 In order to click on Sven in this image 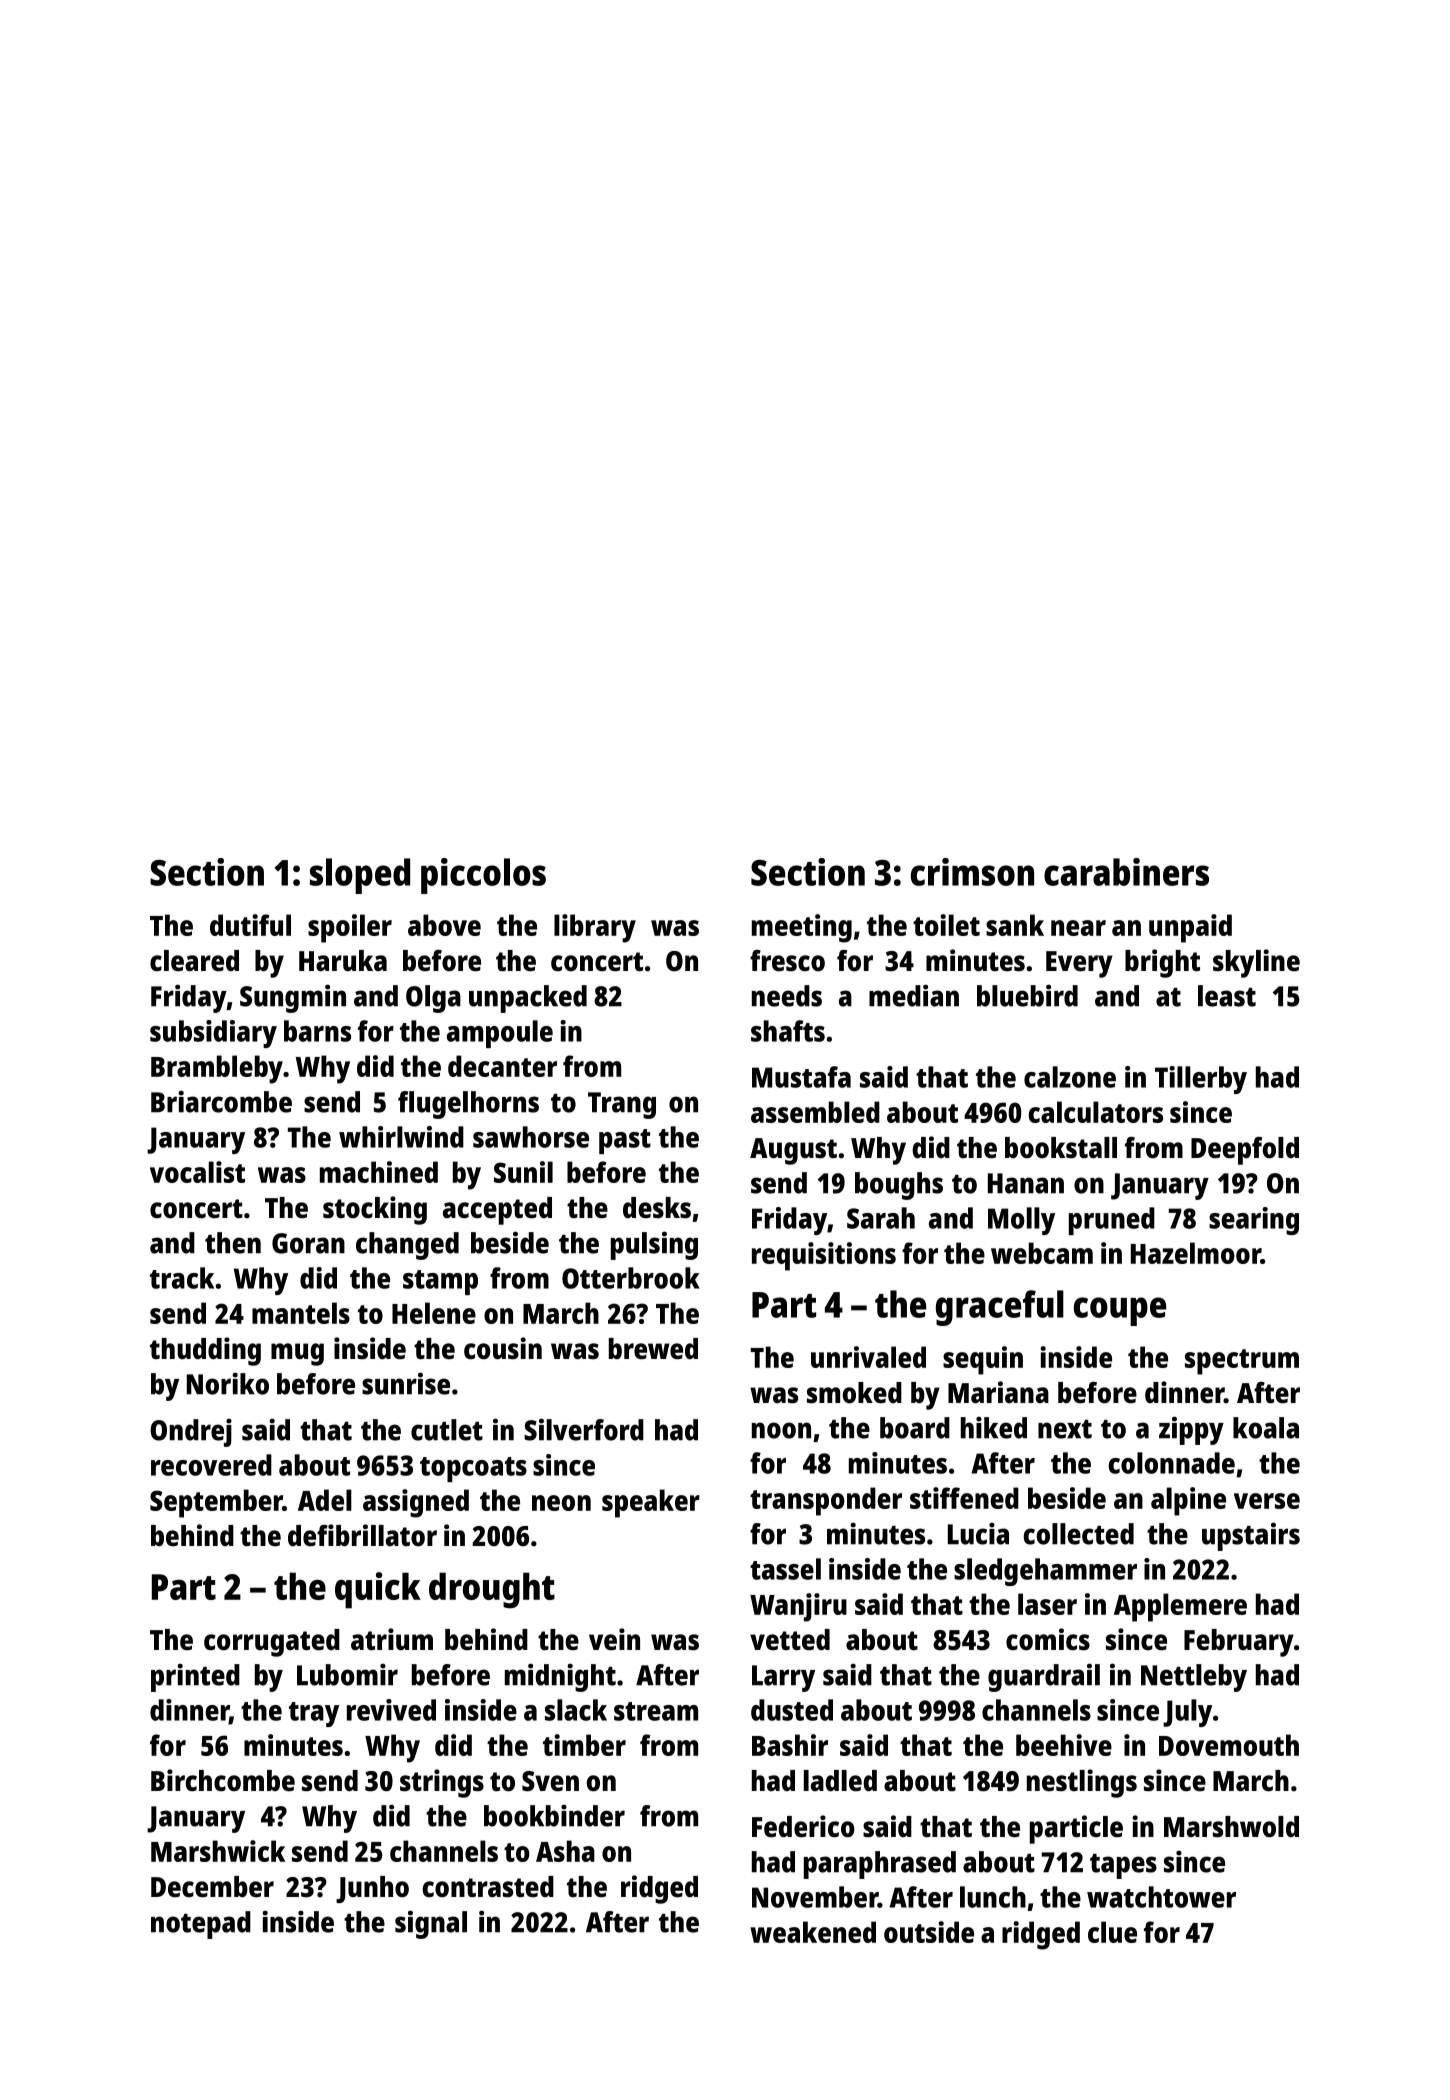, I will do `click(550, 1781)`.
